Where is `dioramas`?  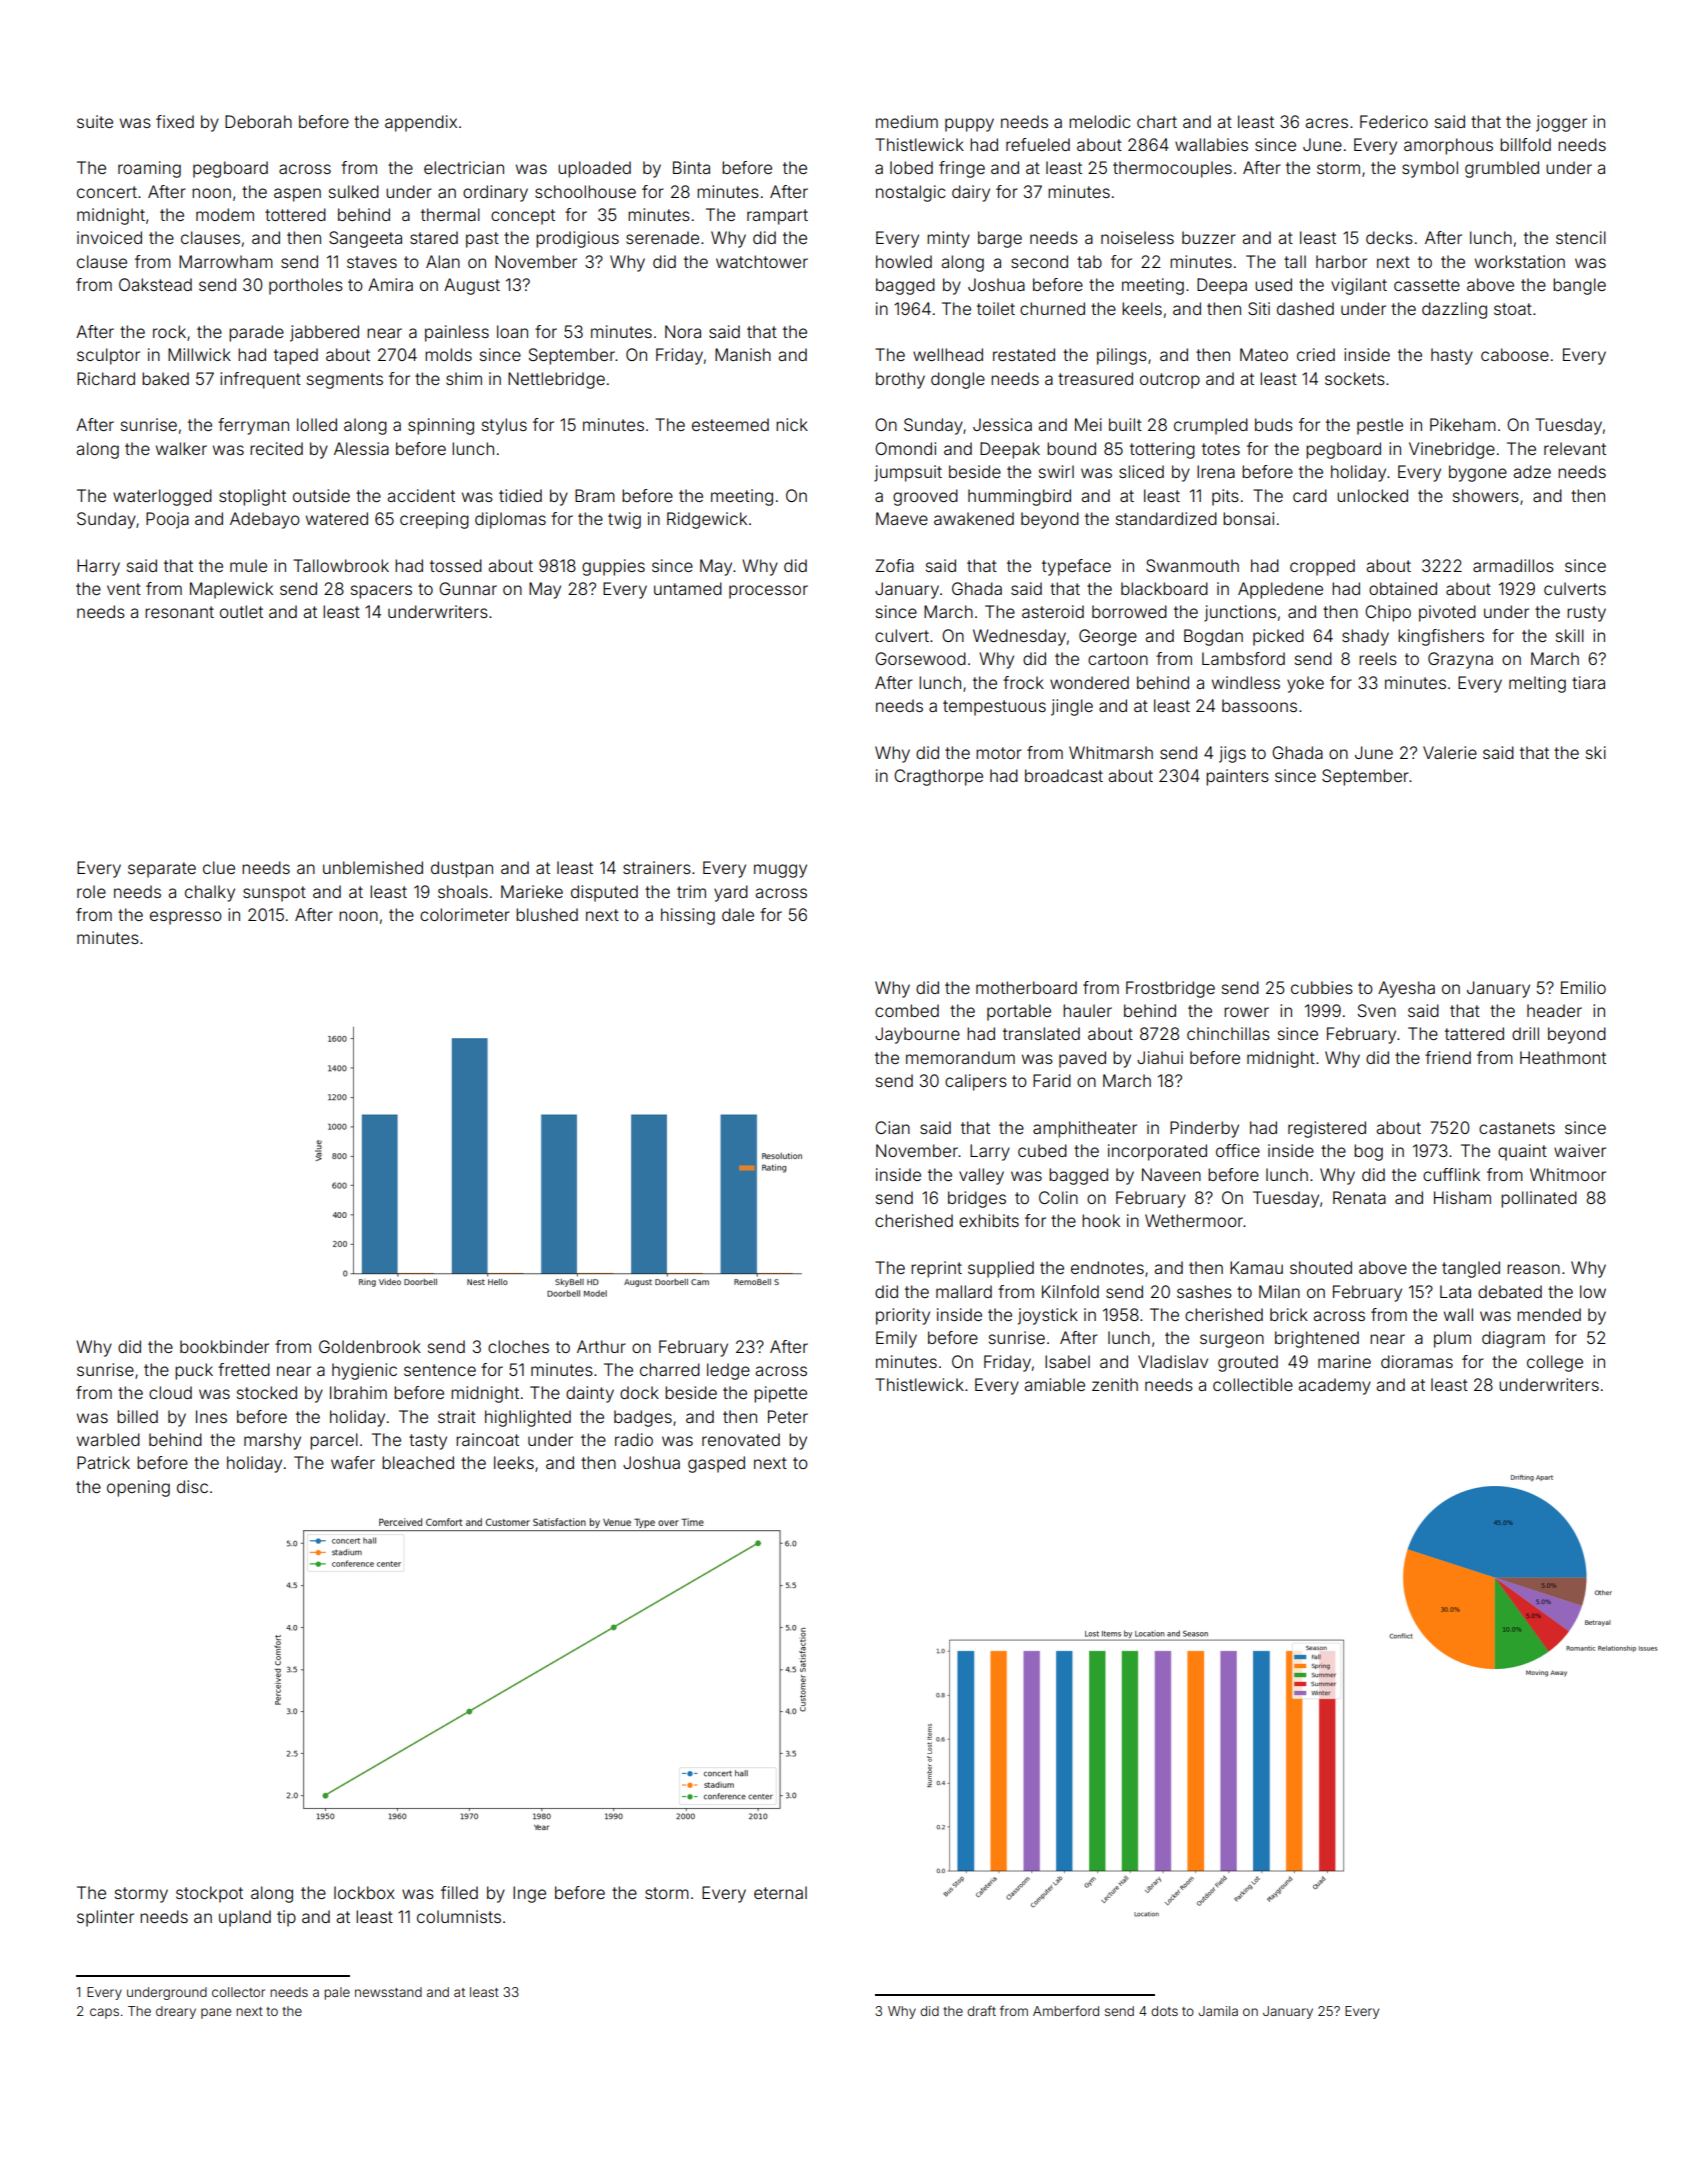 dioramas is located at coordinates (1417, 1361).
